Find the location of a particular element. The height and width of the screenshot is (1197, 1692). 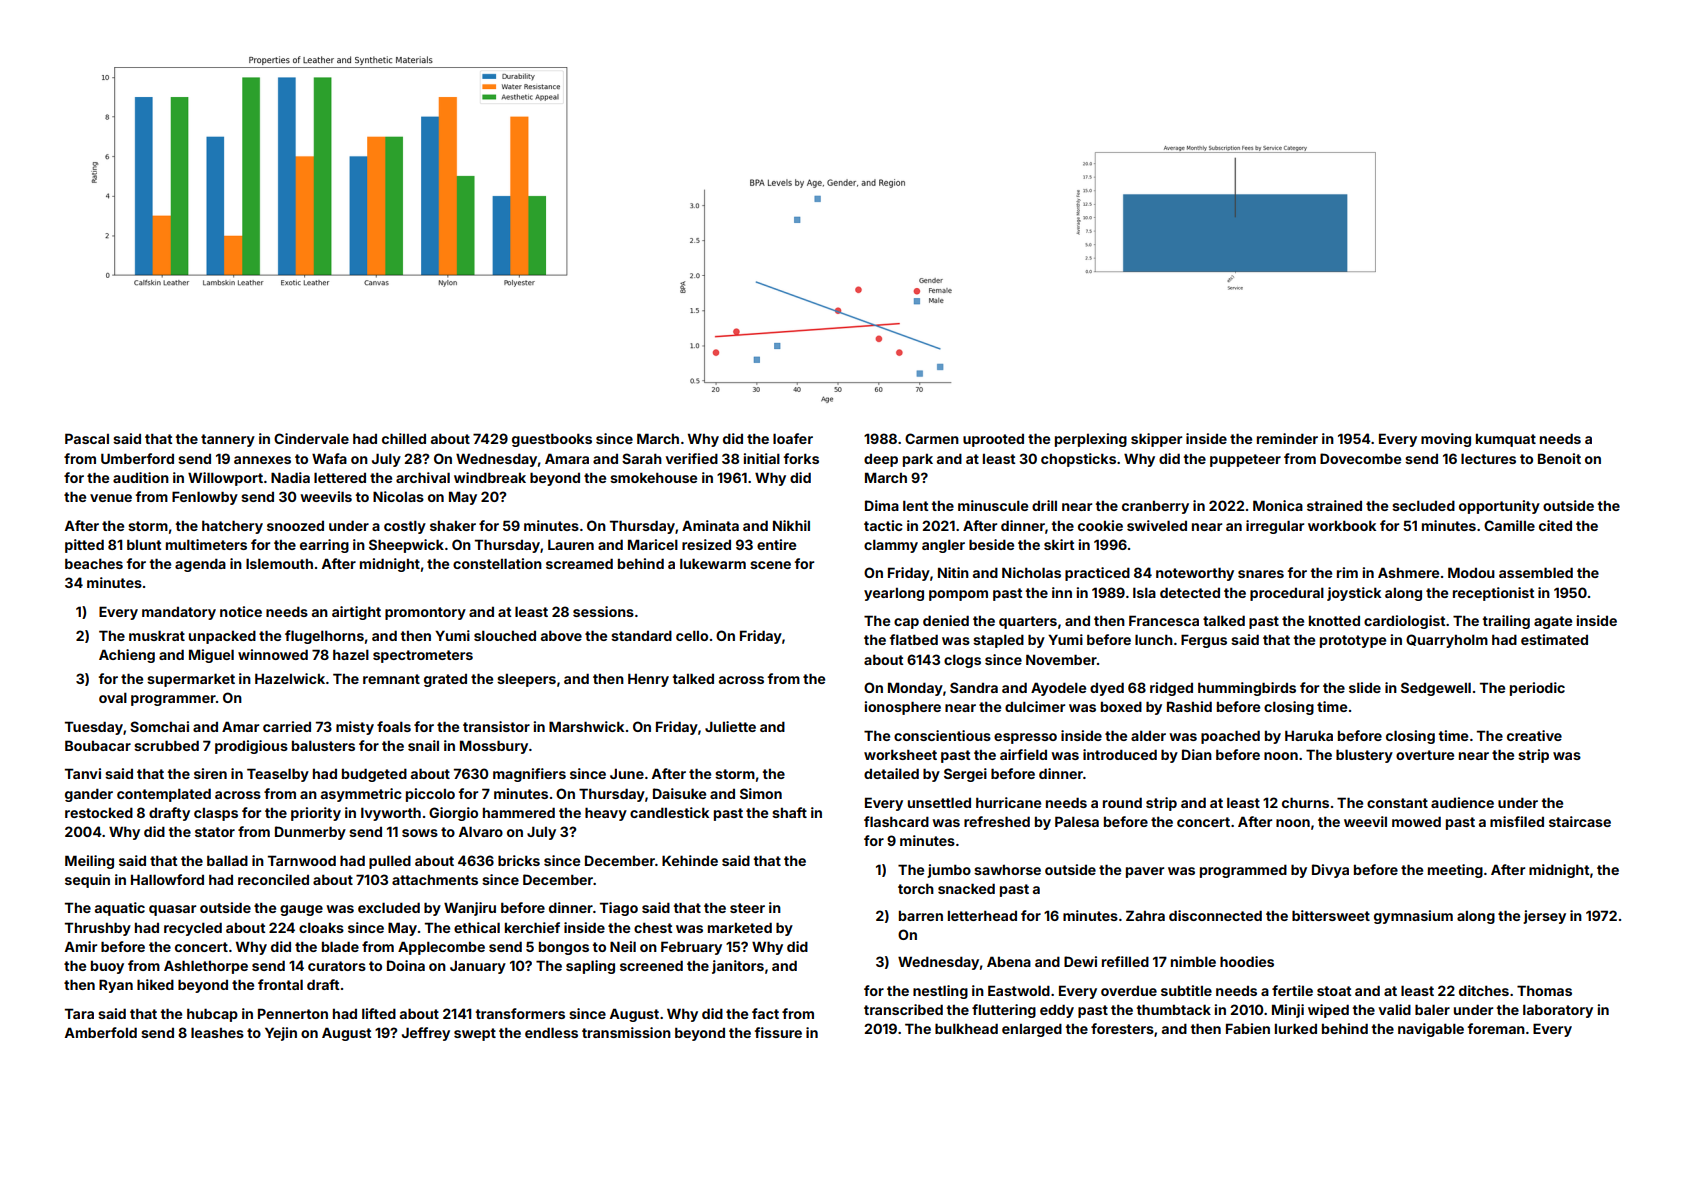

Jeffrey is located at coordinates (426, 1034).
